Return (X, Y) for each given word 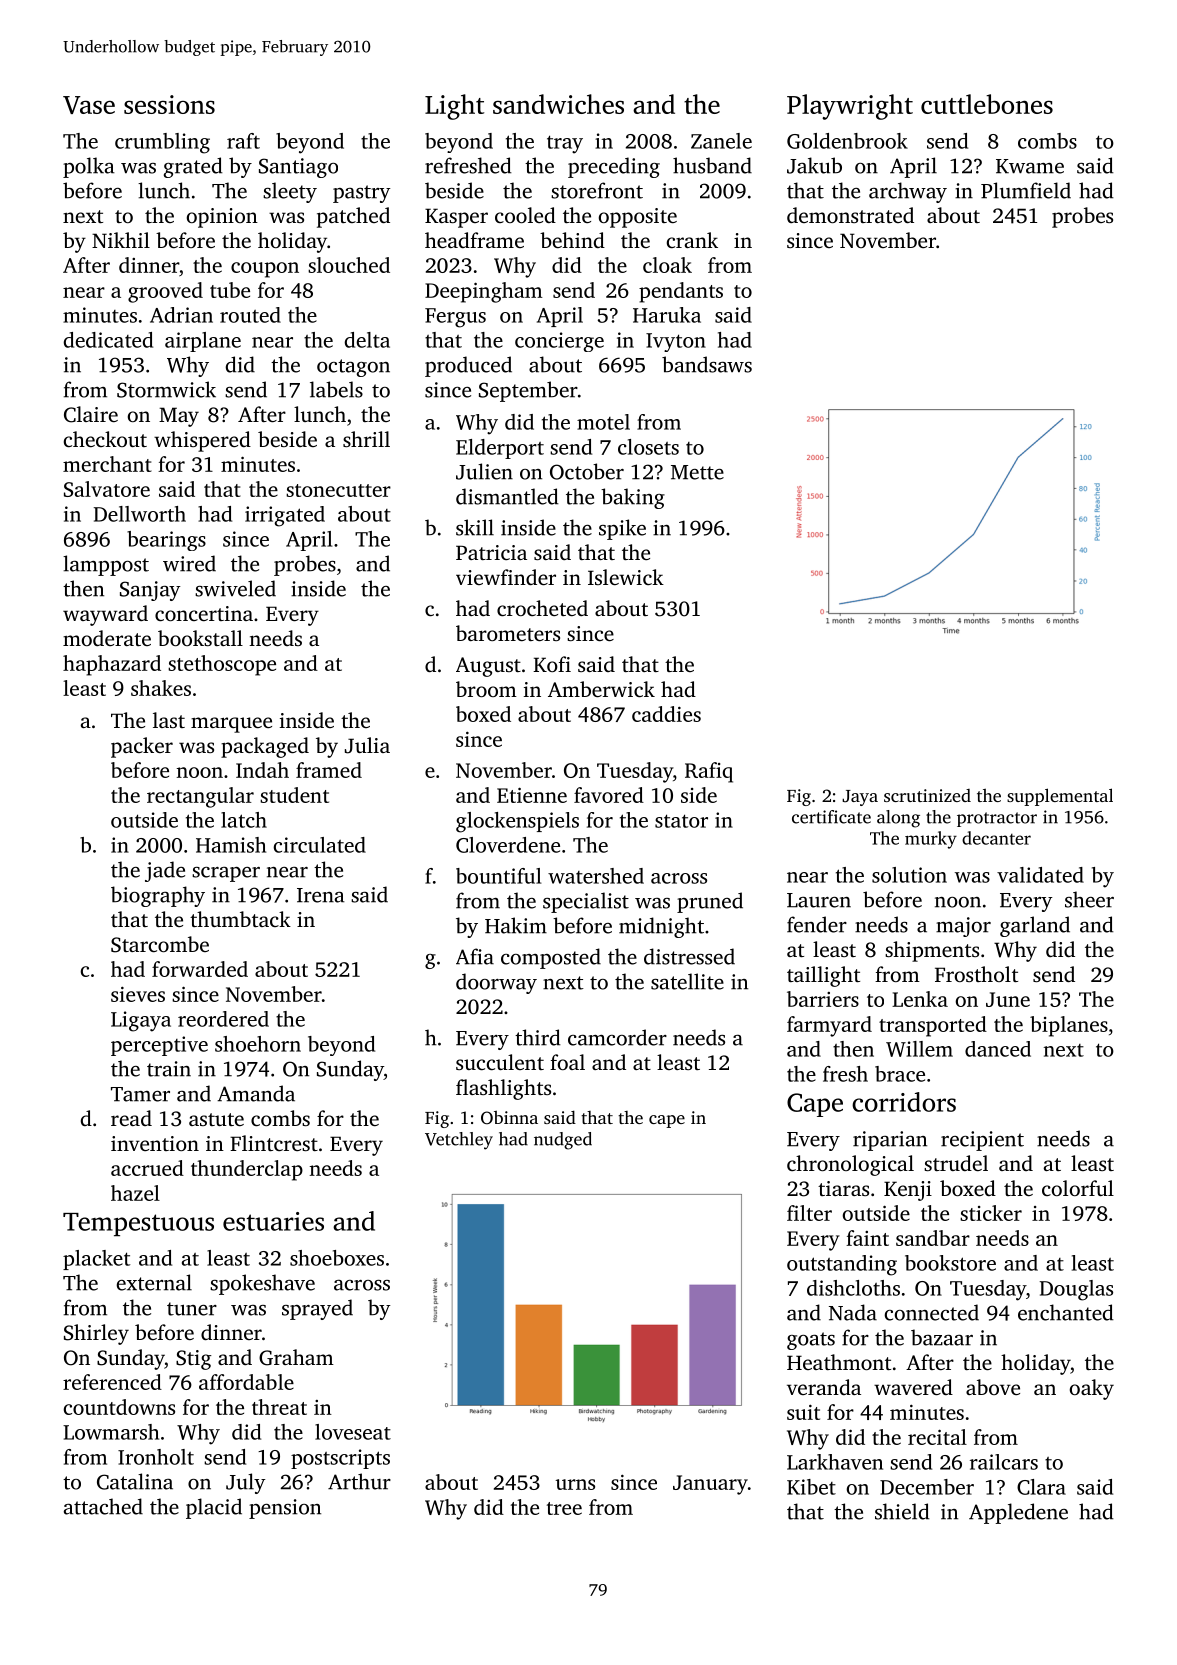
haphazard (112, 665)
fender (817, 924)
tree (564, 1508)
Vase (89, 105)
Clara (1041, 1487)
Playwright (850, 107)
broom (486, 689)
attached (103, 1506)
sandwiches (558, 104)
